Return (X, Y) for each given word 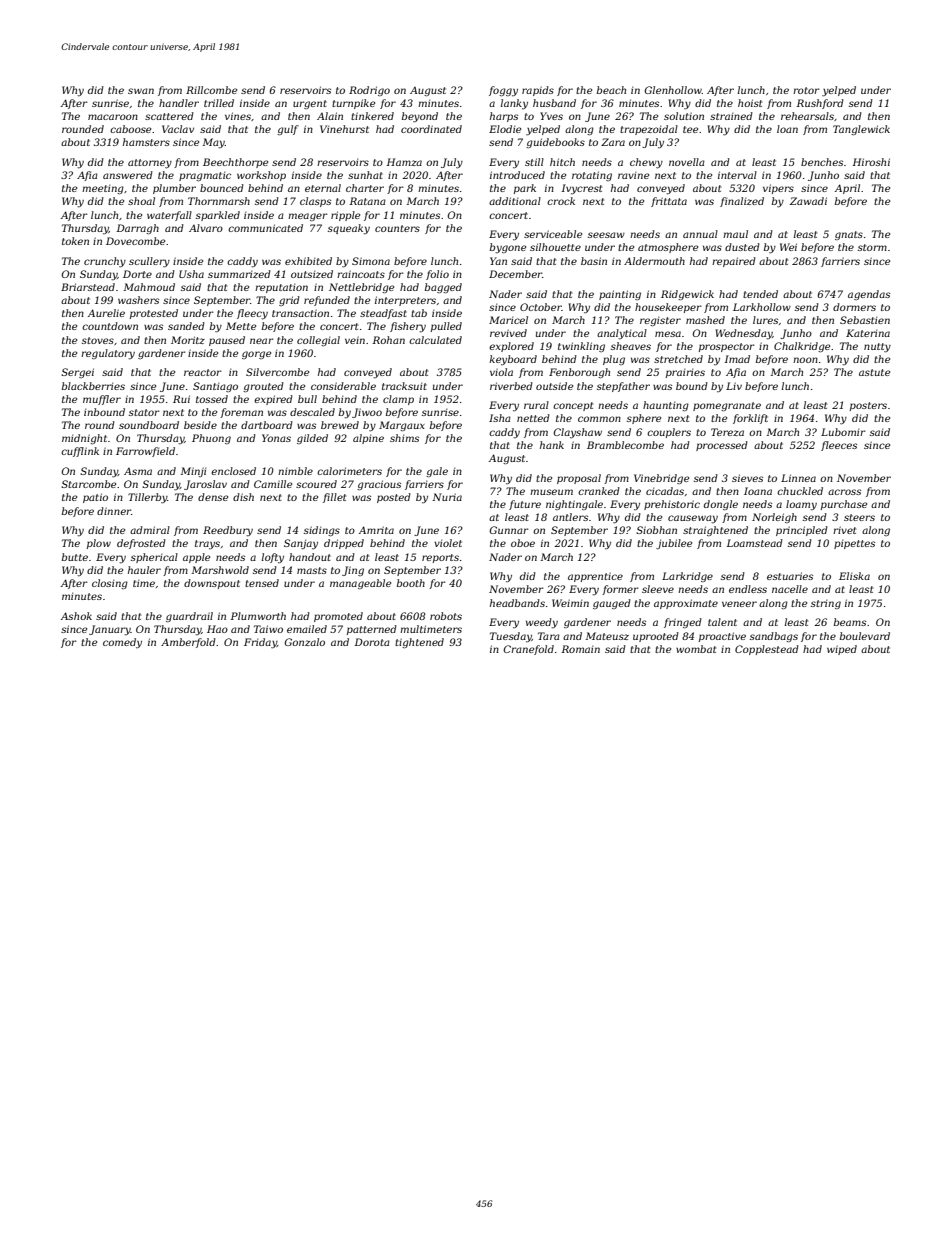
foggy (503, 91)
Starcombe (88, 484)
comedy (122, 643)
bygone (508, 248)
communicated (265, 228)
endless (748, 589)
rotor (806, 90)
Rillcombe (211, 90)
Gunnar (509, 530)
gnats (849, 235)
